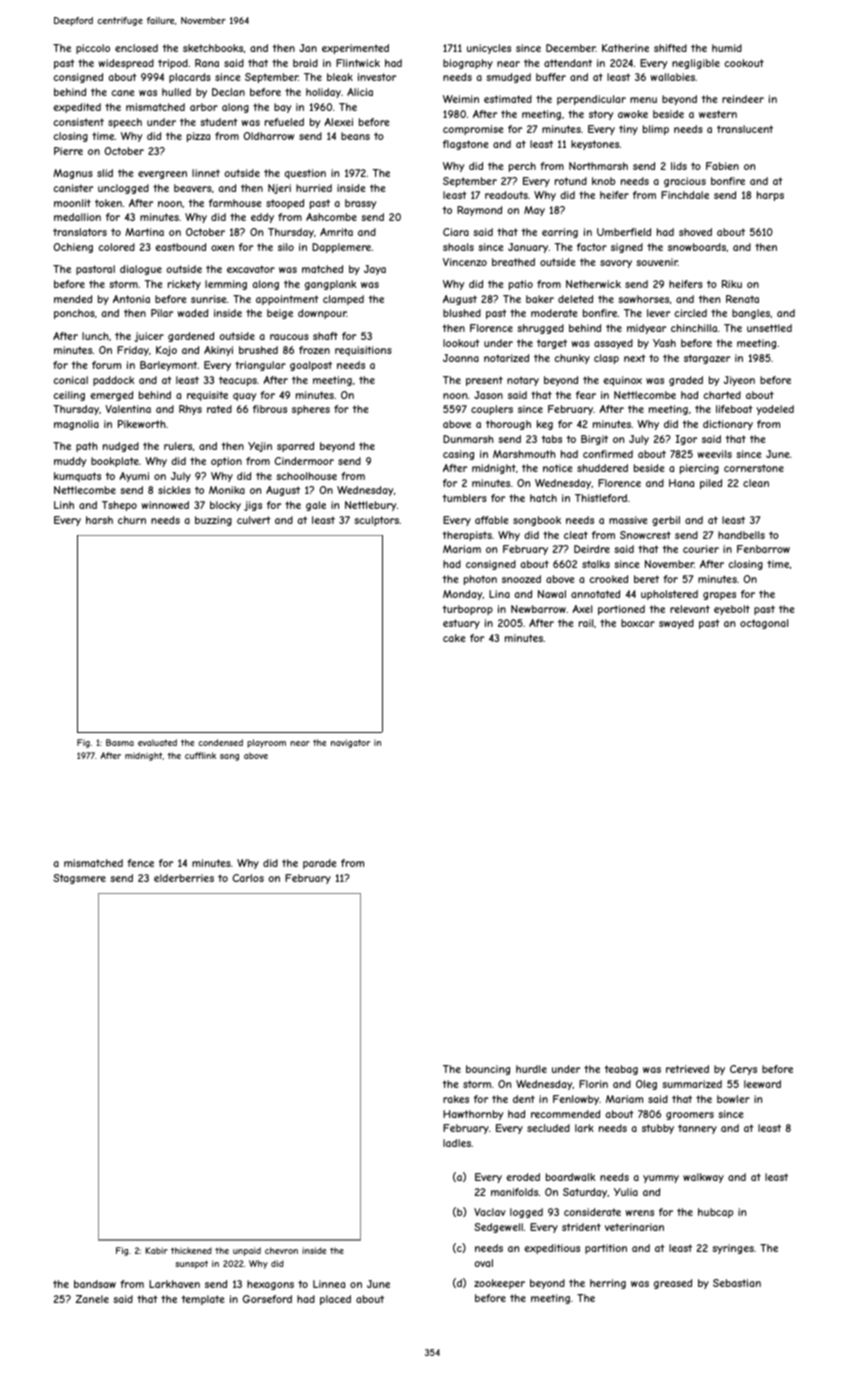 This screenshot has width=849, height=1400. Describe the element at coordinates (743, 1070) in the screenshot. I see `Cerys` at that location.
